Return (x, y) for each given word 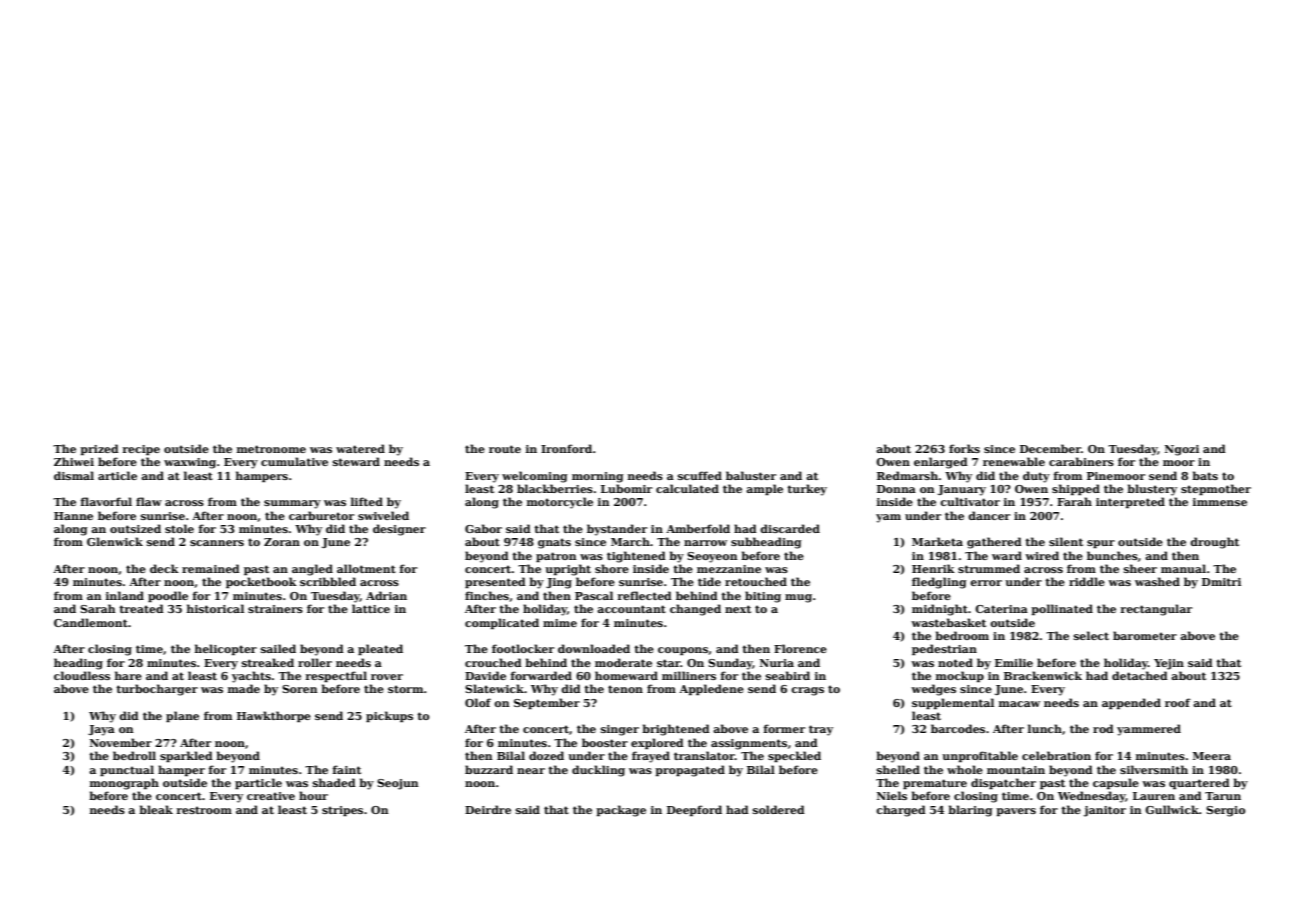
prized (99, 449)
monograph (124, 784)
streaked (268, 662)
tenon (625, 689)
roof (1178, 702)
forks (964, 448)
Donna (896, 489)
